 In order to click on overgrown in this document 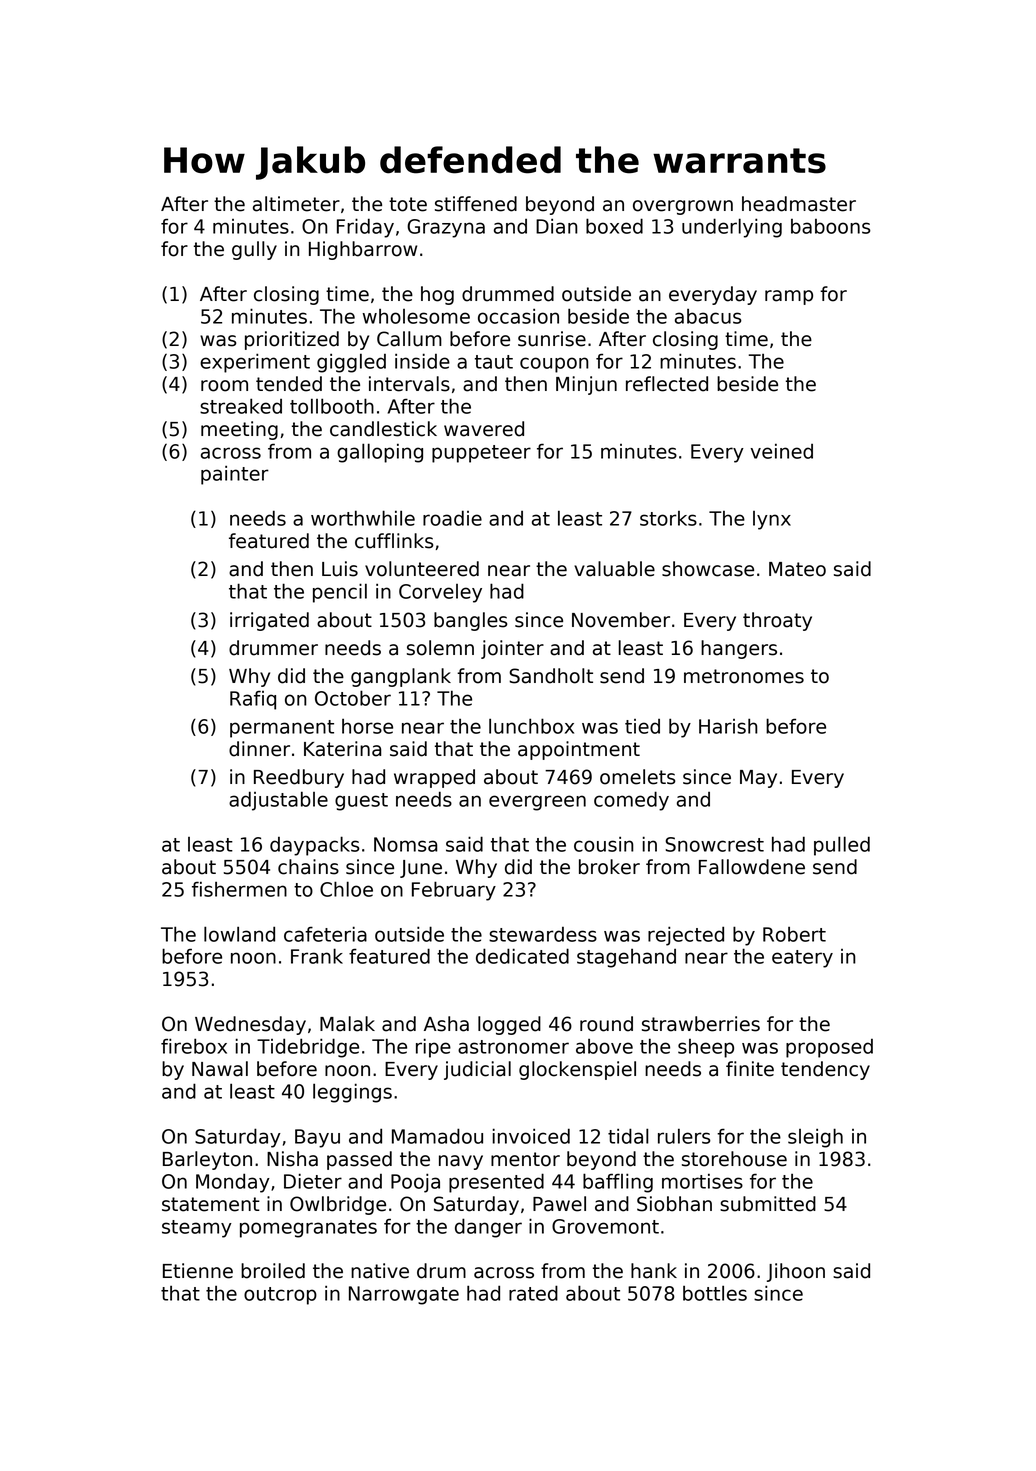, I will do `click(683, 207)`.
